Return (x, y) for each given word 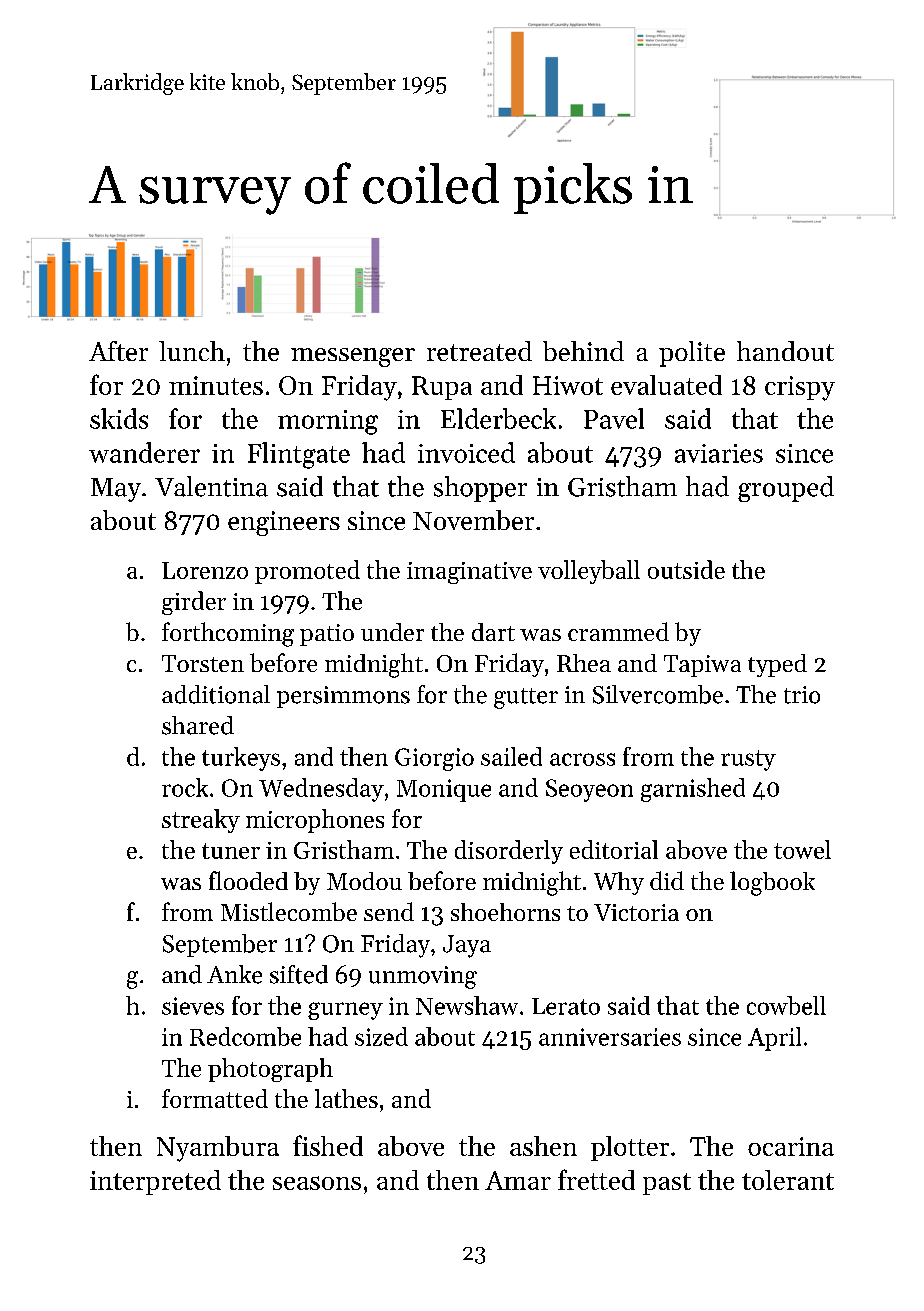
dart (493, 632)
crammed (618, 631)
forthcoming (228, 634)
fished (328, 1145)
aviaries (719, 453)
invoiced (466, 452)
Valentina (211, 486)
